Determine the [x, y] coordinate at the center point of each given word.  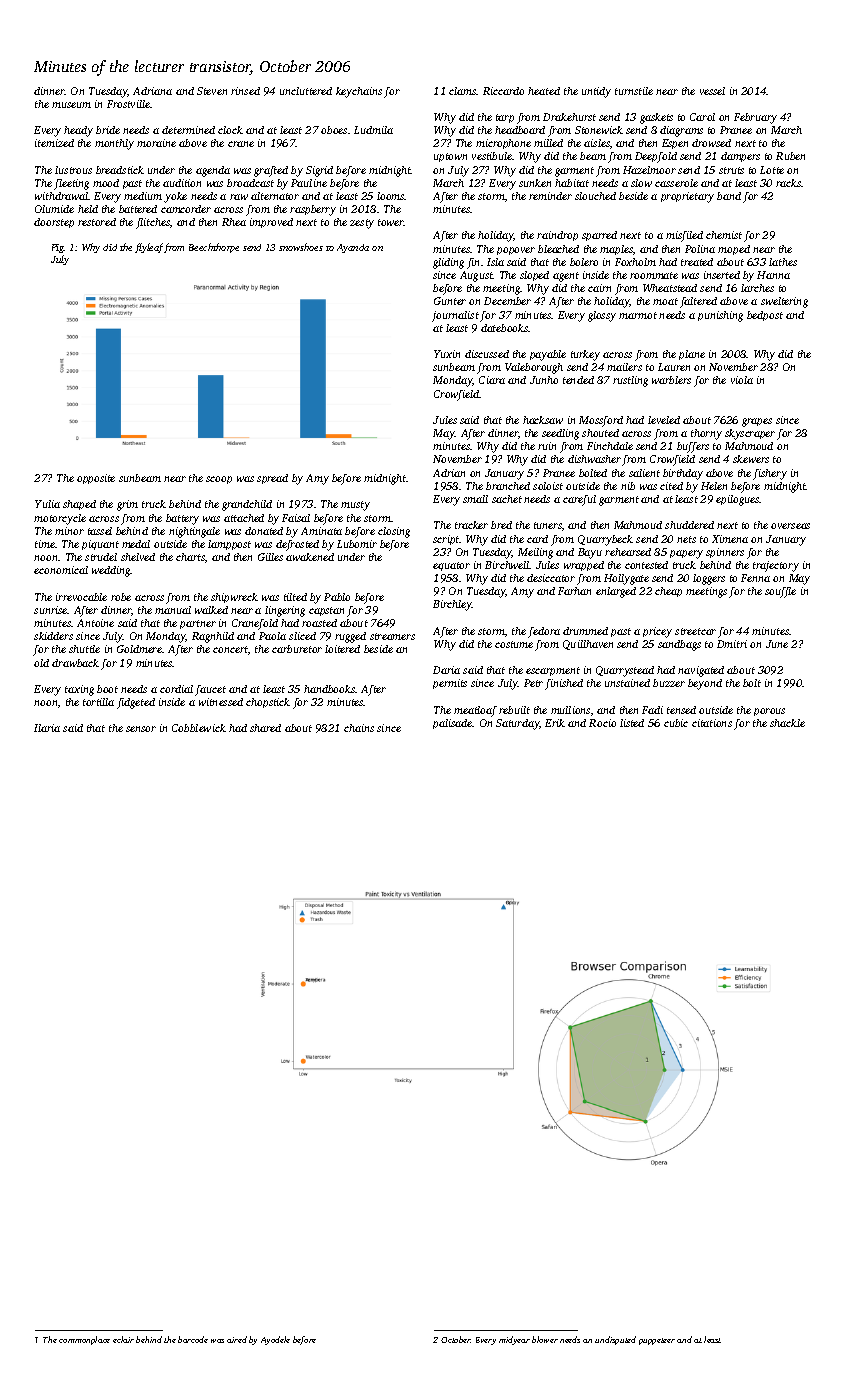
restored [97, 222]
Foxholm [635, 262]
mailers [624, 367]
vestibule [492, 156]
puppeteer [657, 1341]
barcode [193, 1339]
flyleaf [149, 248]
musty [355, 506]
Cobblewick [199, 728]
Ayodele [275, 1340]
